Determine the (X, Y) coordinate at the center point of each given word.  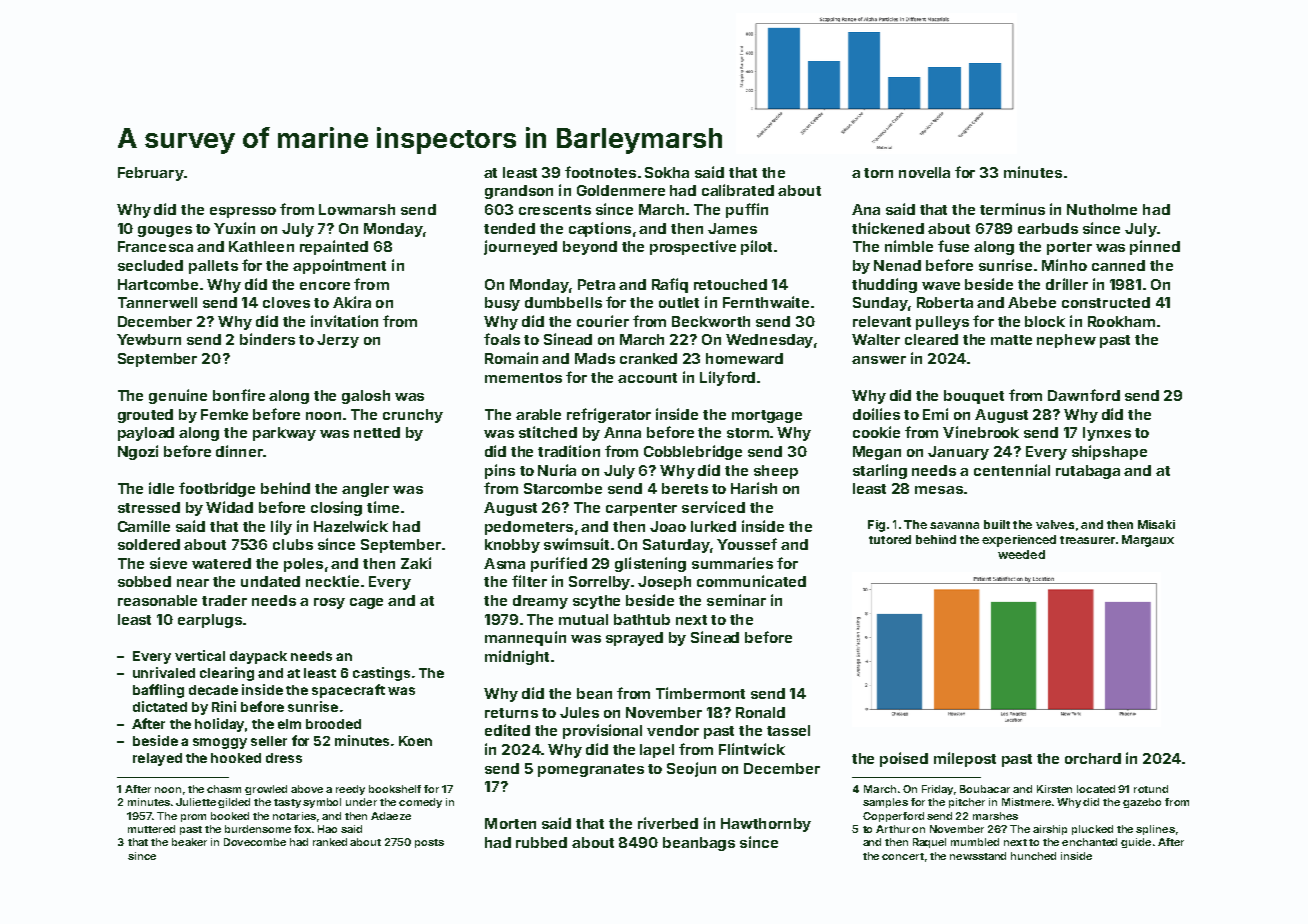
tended (509, 228)
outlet (679, 302)
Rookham (1121, 321)
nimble (909, 246)
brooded (333, 724)
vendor (673, 730)
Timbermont (700, 693)
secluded (150, 265)
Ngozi (138, 452)
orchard (1093, 758)
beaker (189, 842)
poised (904, 759)
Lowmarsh (357, 209)
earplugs (210, 621)
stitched (548, 432)
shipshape (1109, 452)
